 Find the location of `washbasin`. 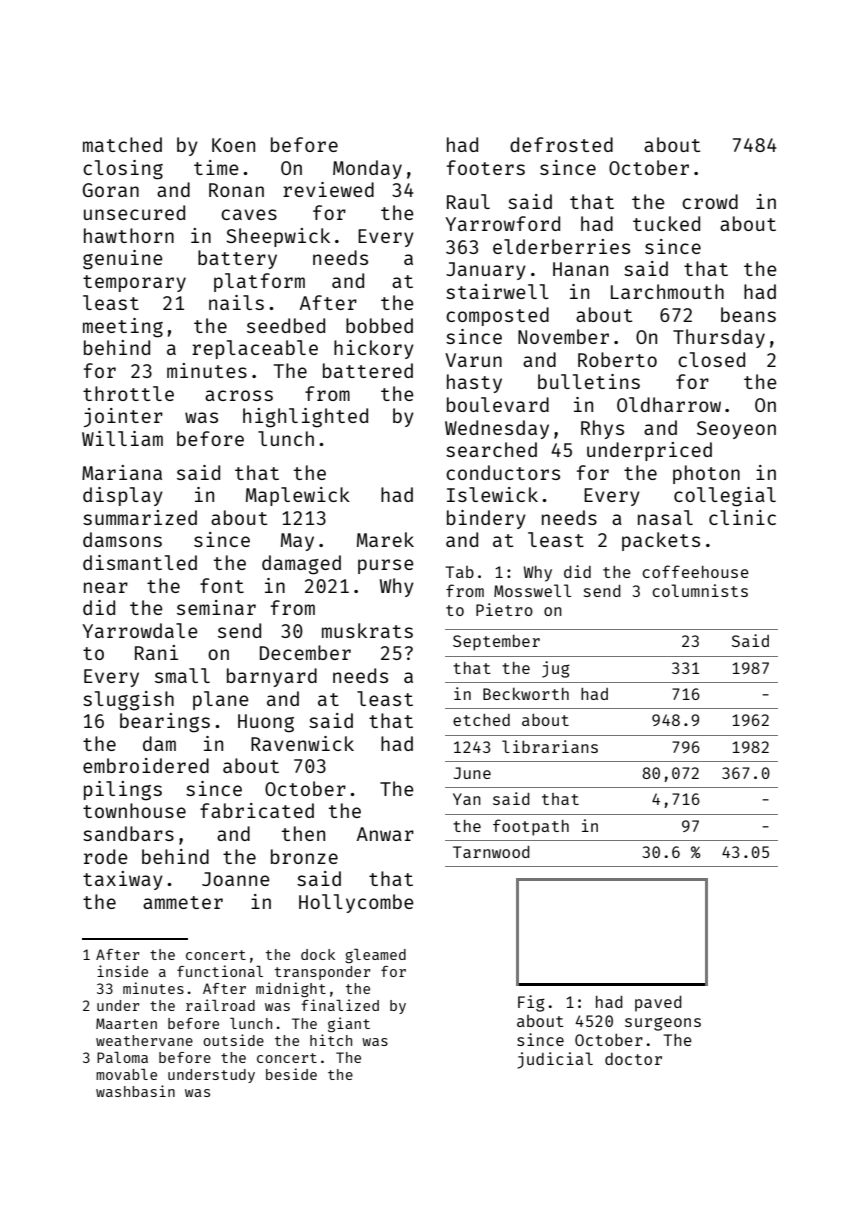

washbasin is located at coordinates (135, 1091).
